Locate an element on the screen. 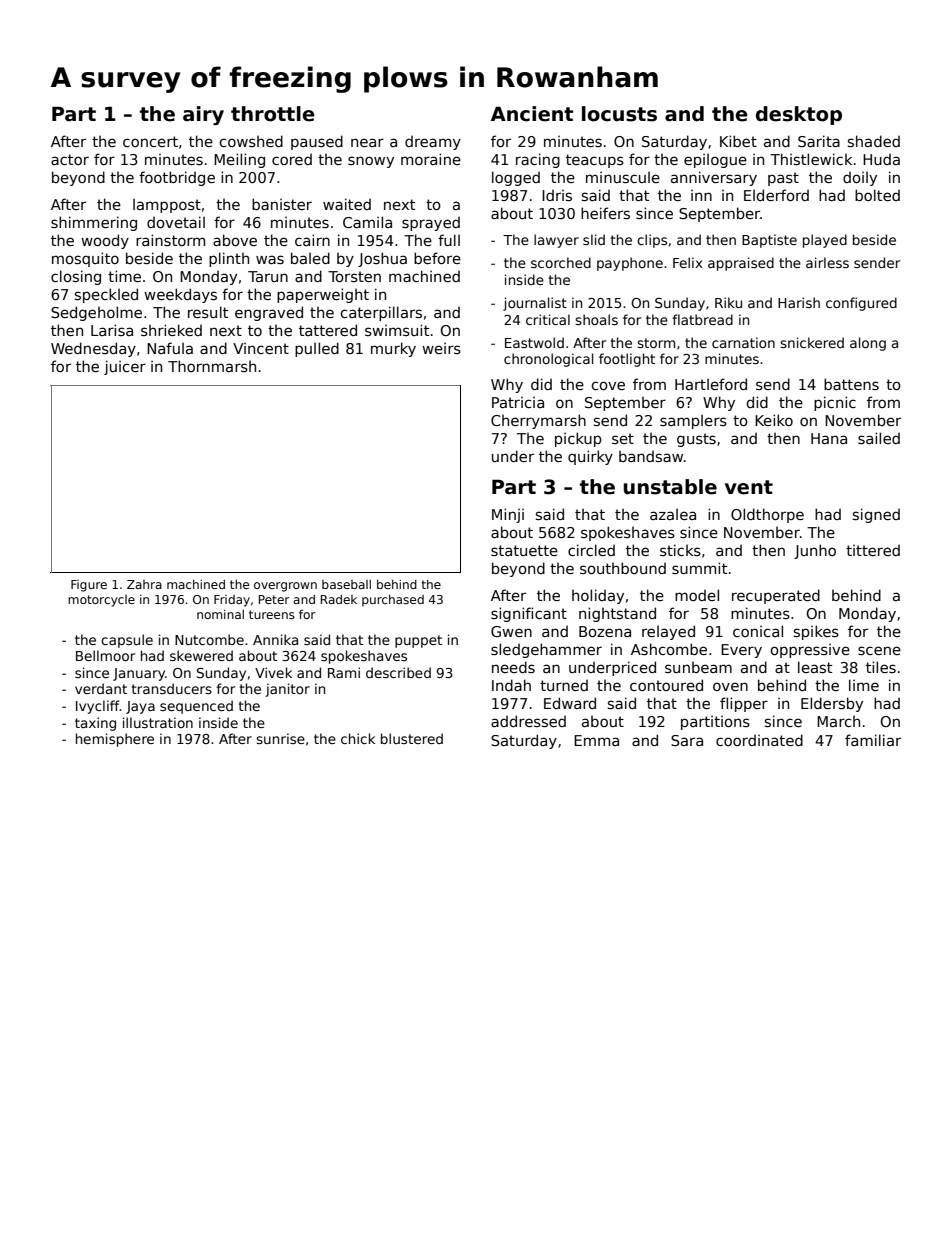 The height and width of the screenshot is (1233, 952). airy is located at coordinates (203, 116).
